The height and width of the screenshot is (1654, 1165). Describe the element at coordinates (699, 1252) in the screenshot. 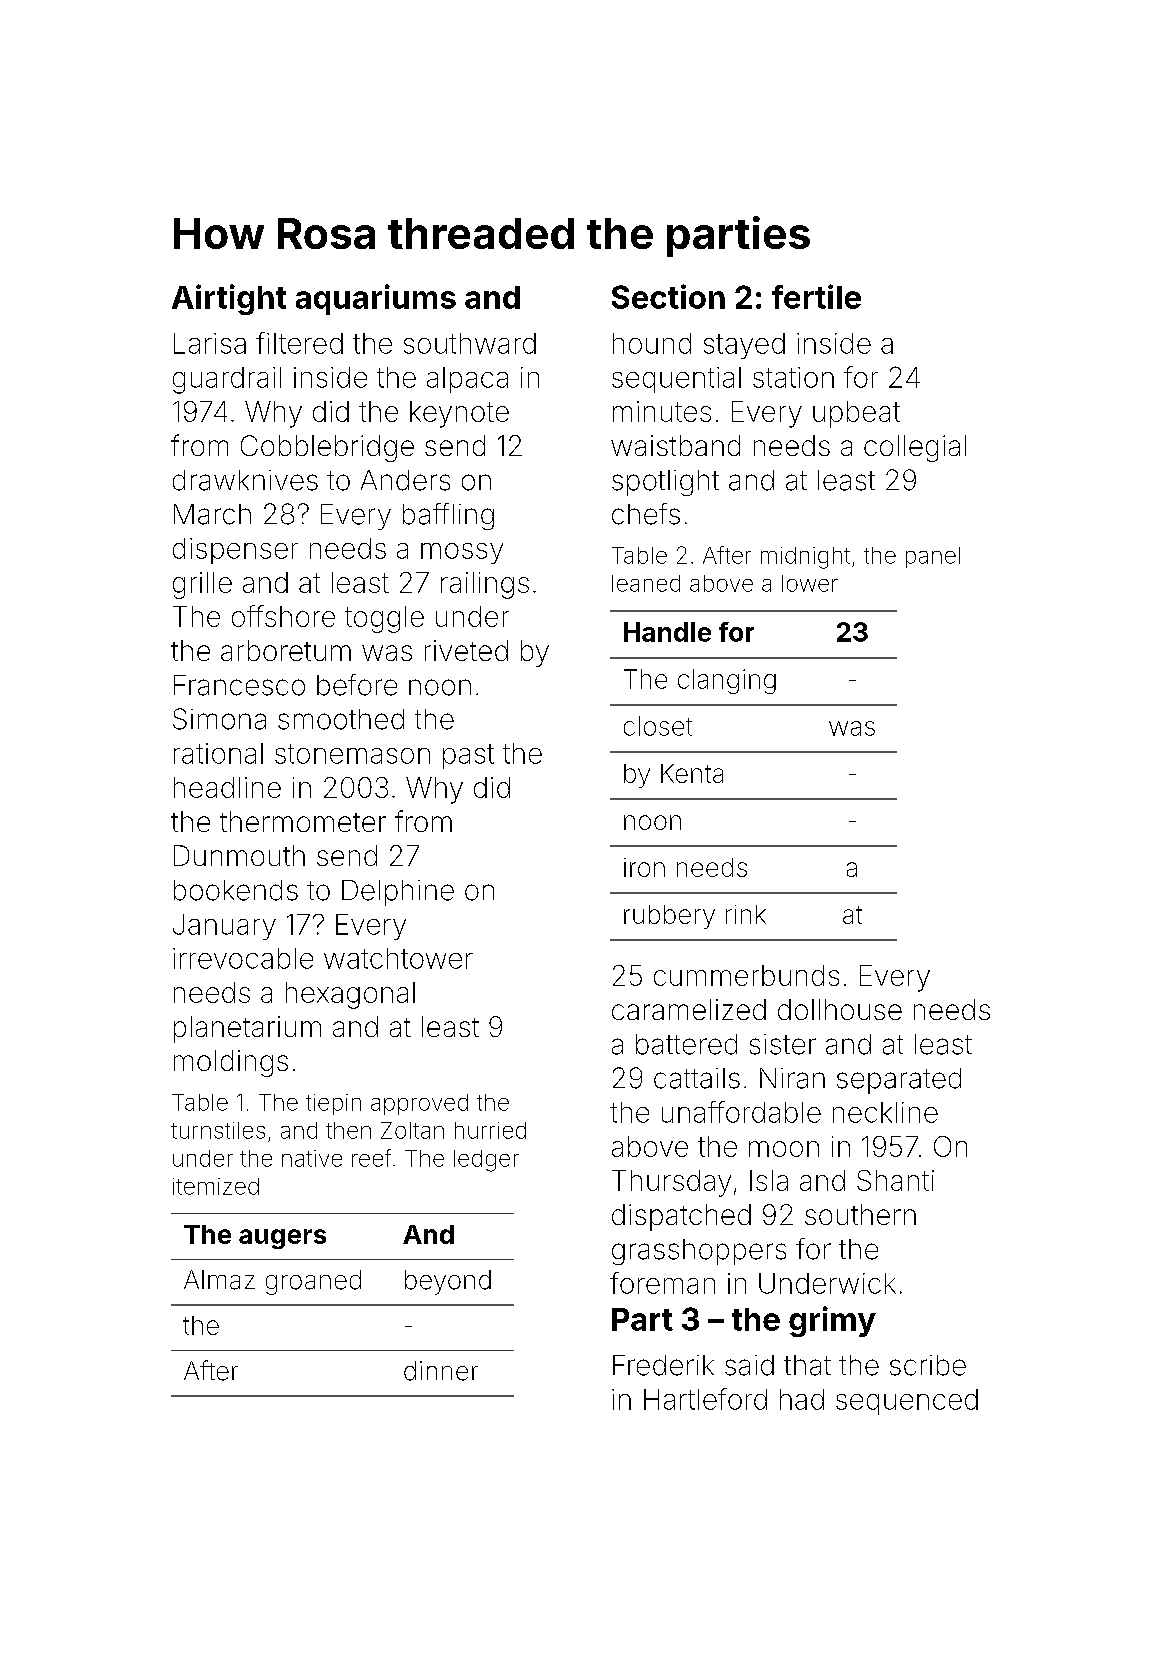

I see `grasshoppers` at that location.
